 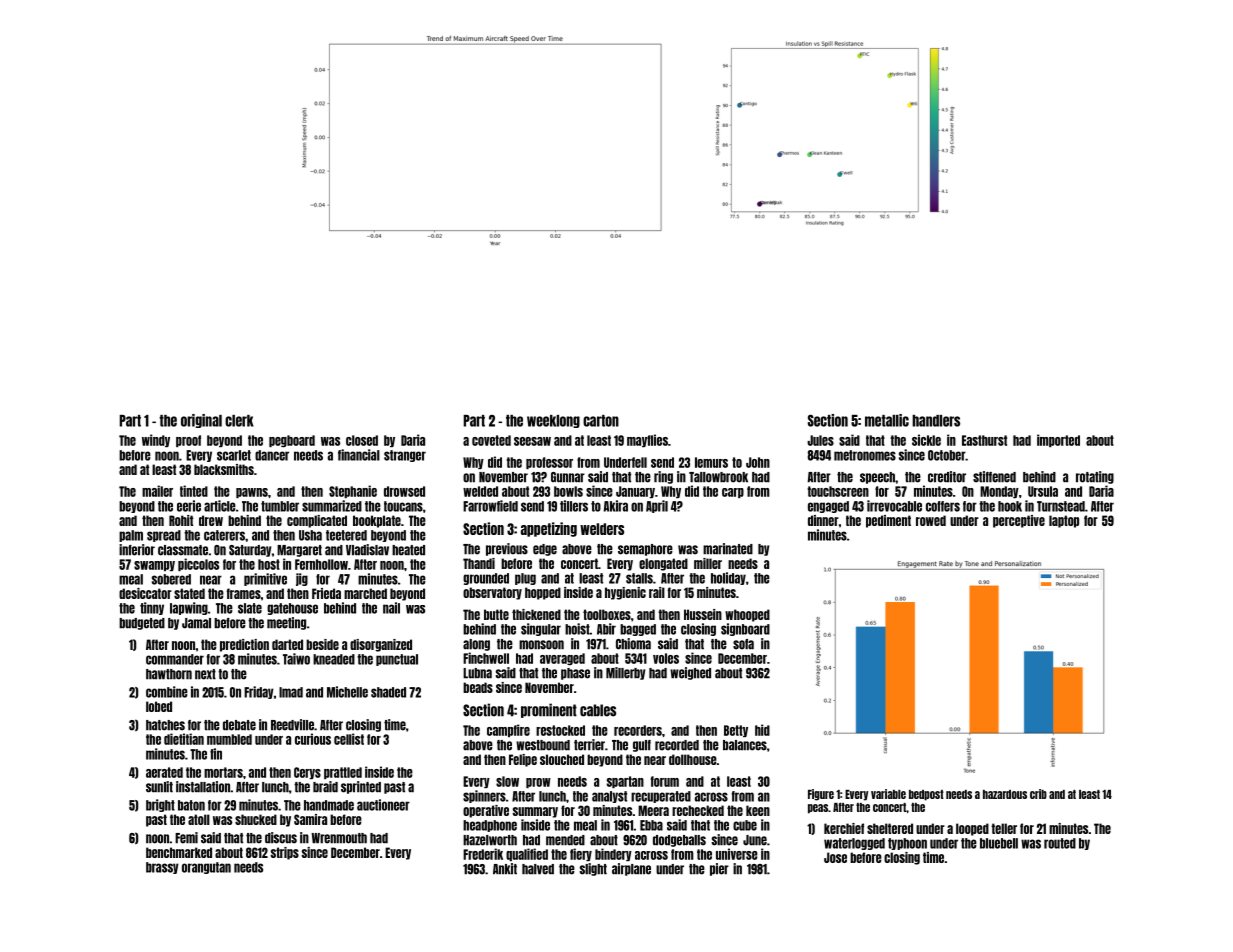 I want to click on original, so click(x=201, y=421).
